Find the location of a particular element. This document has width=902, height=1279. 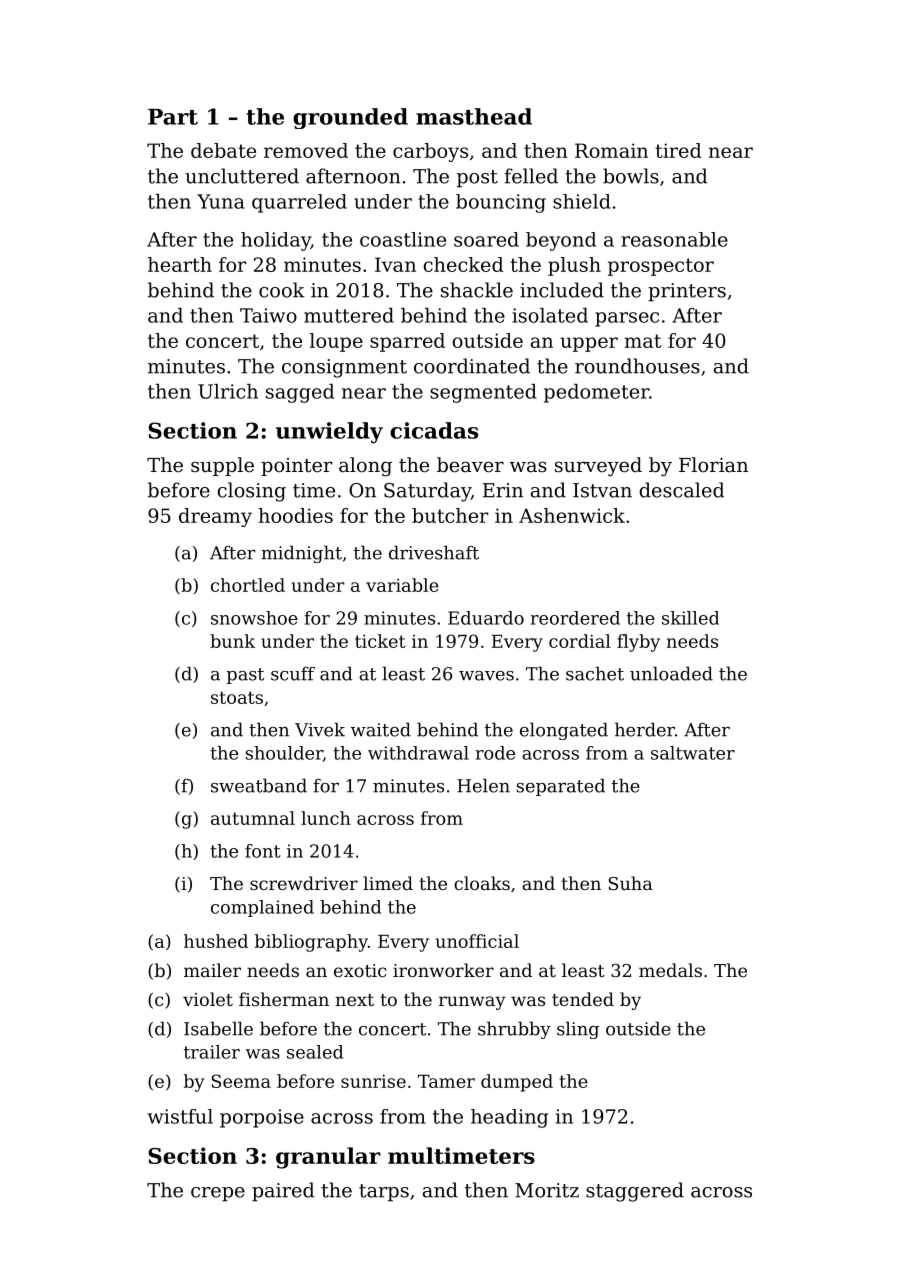

herder is located at coordinates (645, 729).
